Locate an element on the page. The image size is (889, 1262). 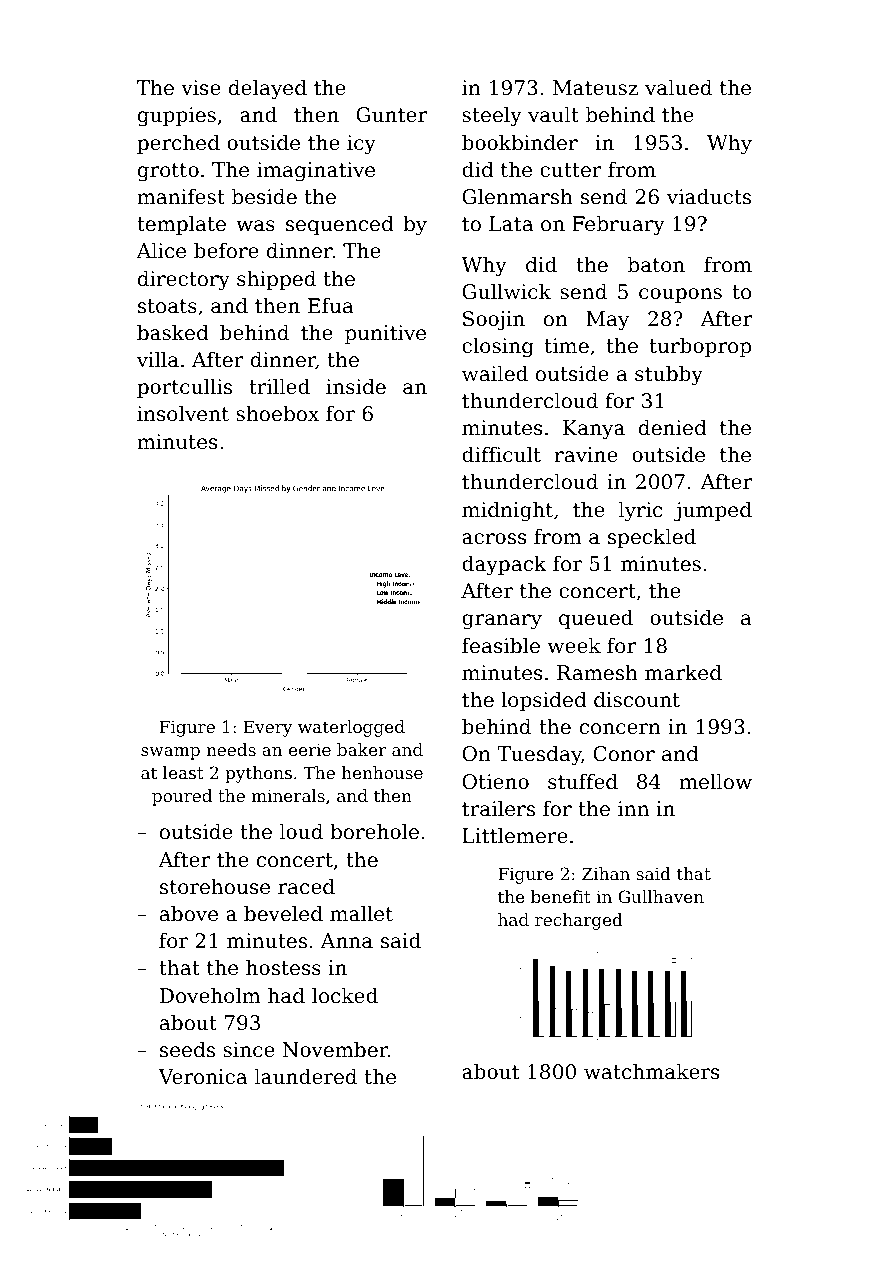
stoats is located at coordinates (167, 306).
